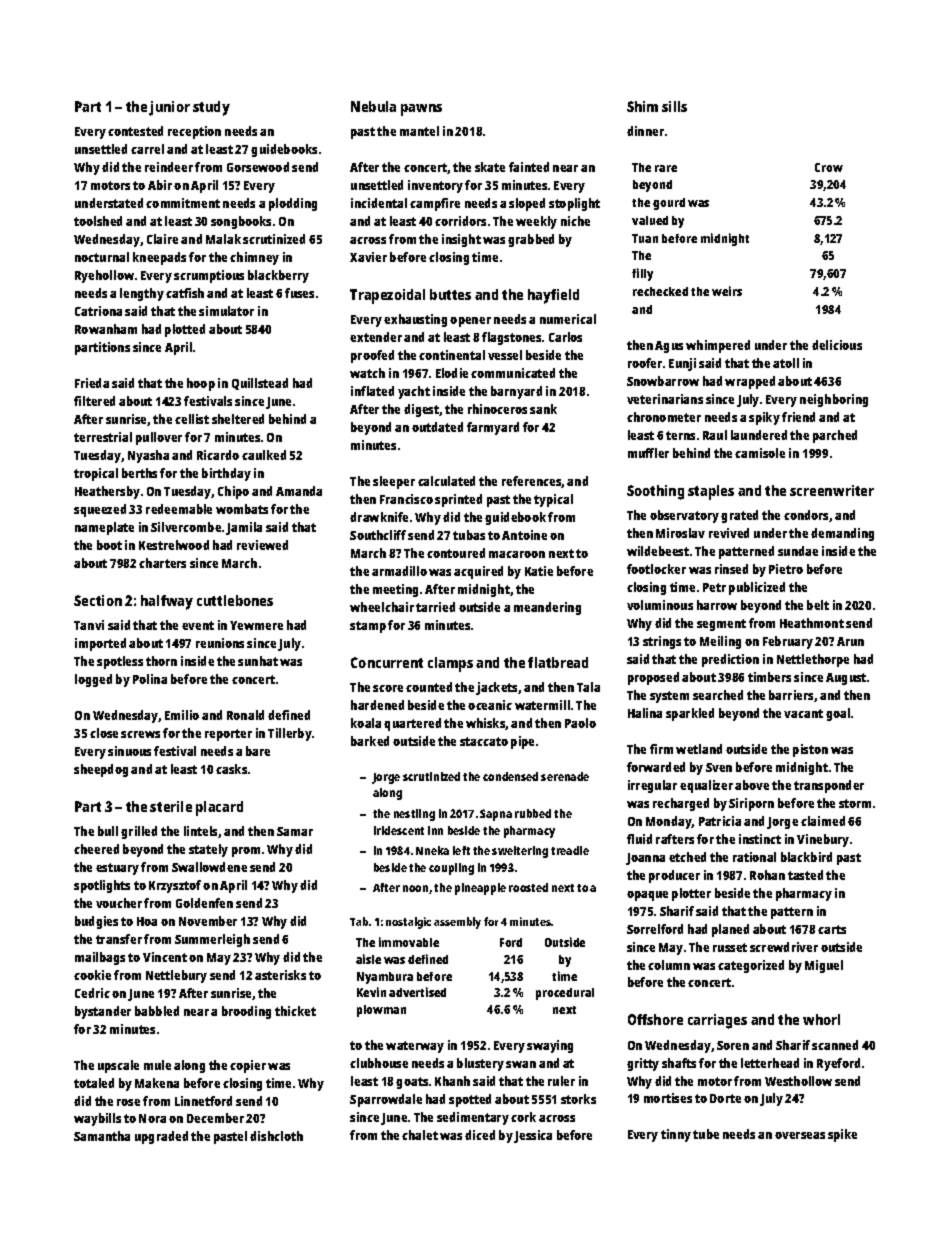 The width and height of the screenshot is (952, 1233). I want to click on Frieda, so click(92, 383).
